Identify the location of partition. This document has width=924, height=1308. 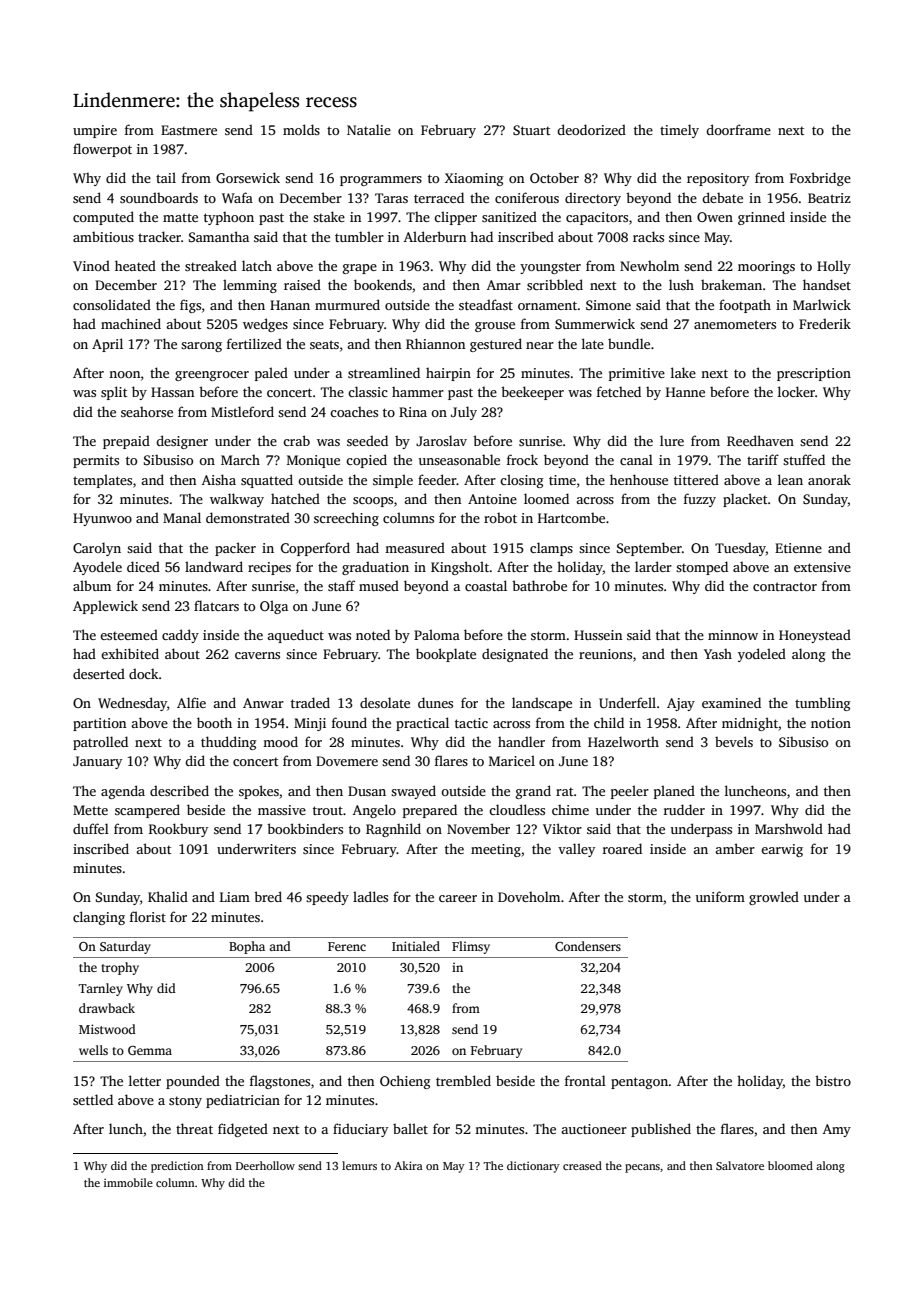
(99, 724).
